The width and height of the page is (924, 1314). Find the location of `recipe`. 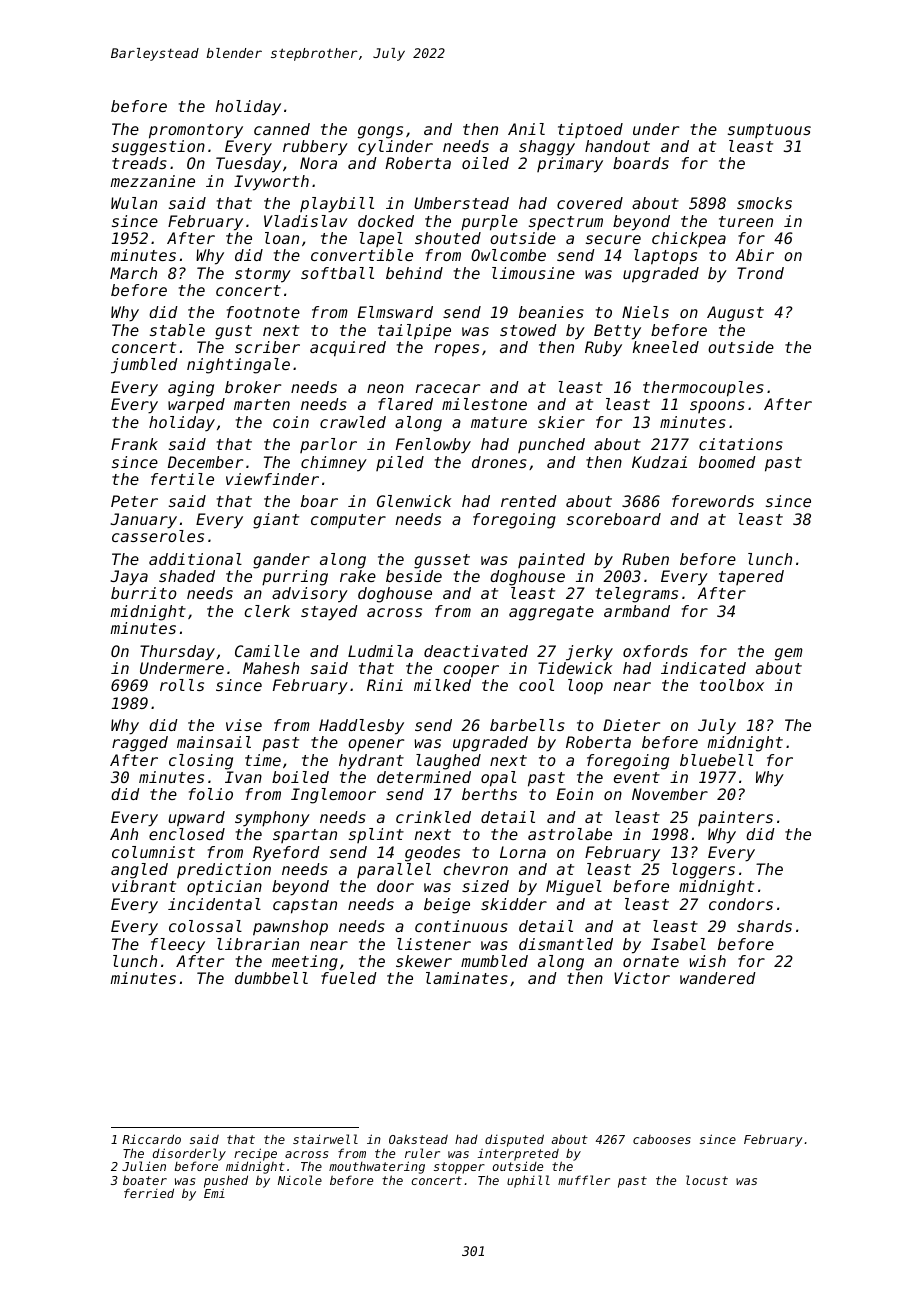

recipe is located at coordinates (255, 1155).
